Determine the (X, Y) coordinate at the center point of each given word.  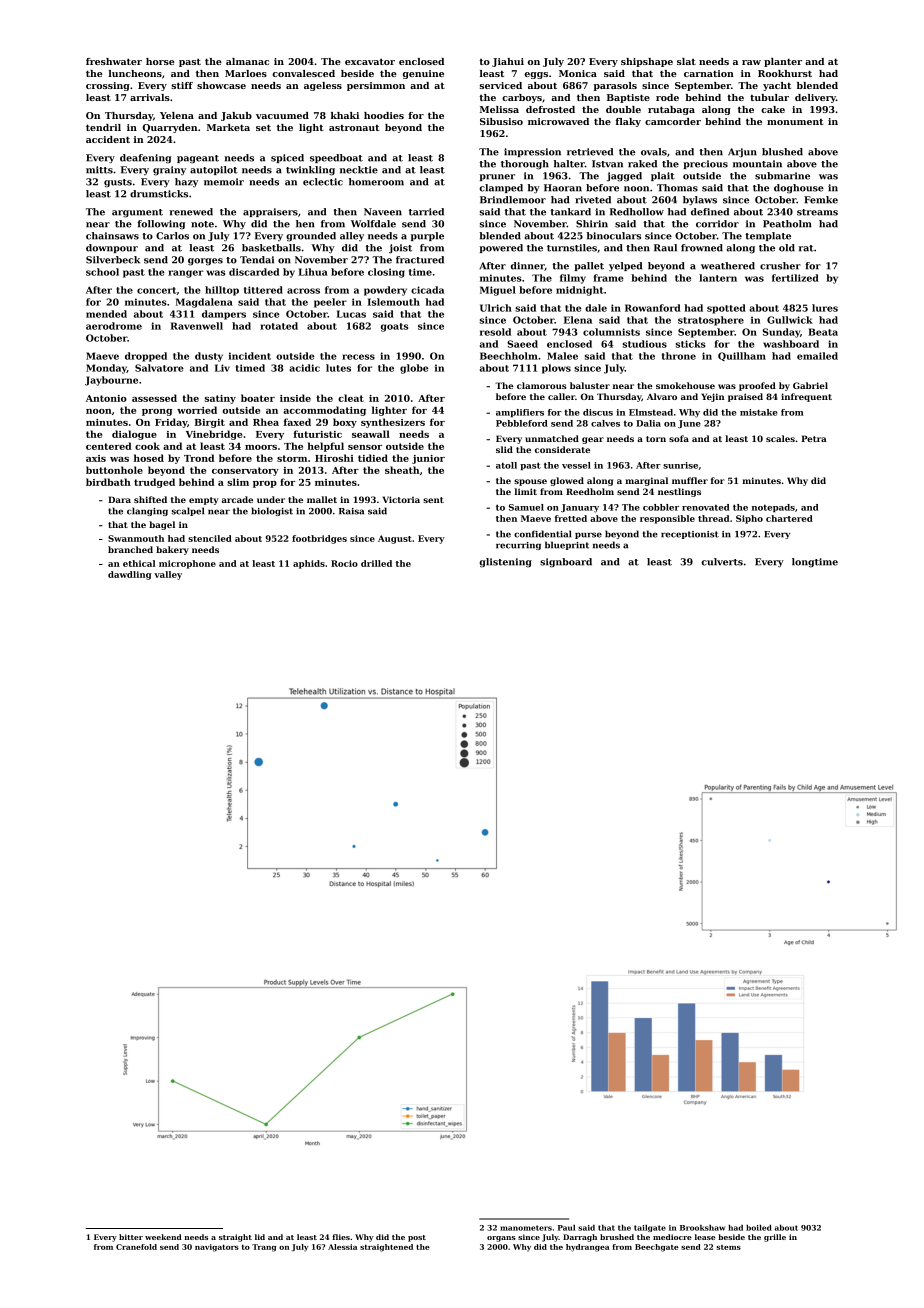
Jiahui (508, 62)
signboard (566, 563)
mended (106, 314)
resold (495, 332)
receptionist (690, 535)
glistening (505, 563)
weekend (163, 1237)
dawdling (129, 575)
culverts (722, 562)
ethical (139, 563)
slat (686, 61)
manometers (526, 1228)
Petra (814, 438)
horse (160, 61)
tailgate (650, 1228)
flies (341, 1237)
